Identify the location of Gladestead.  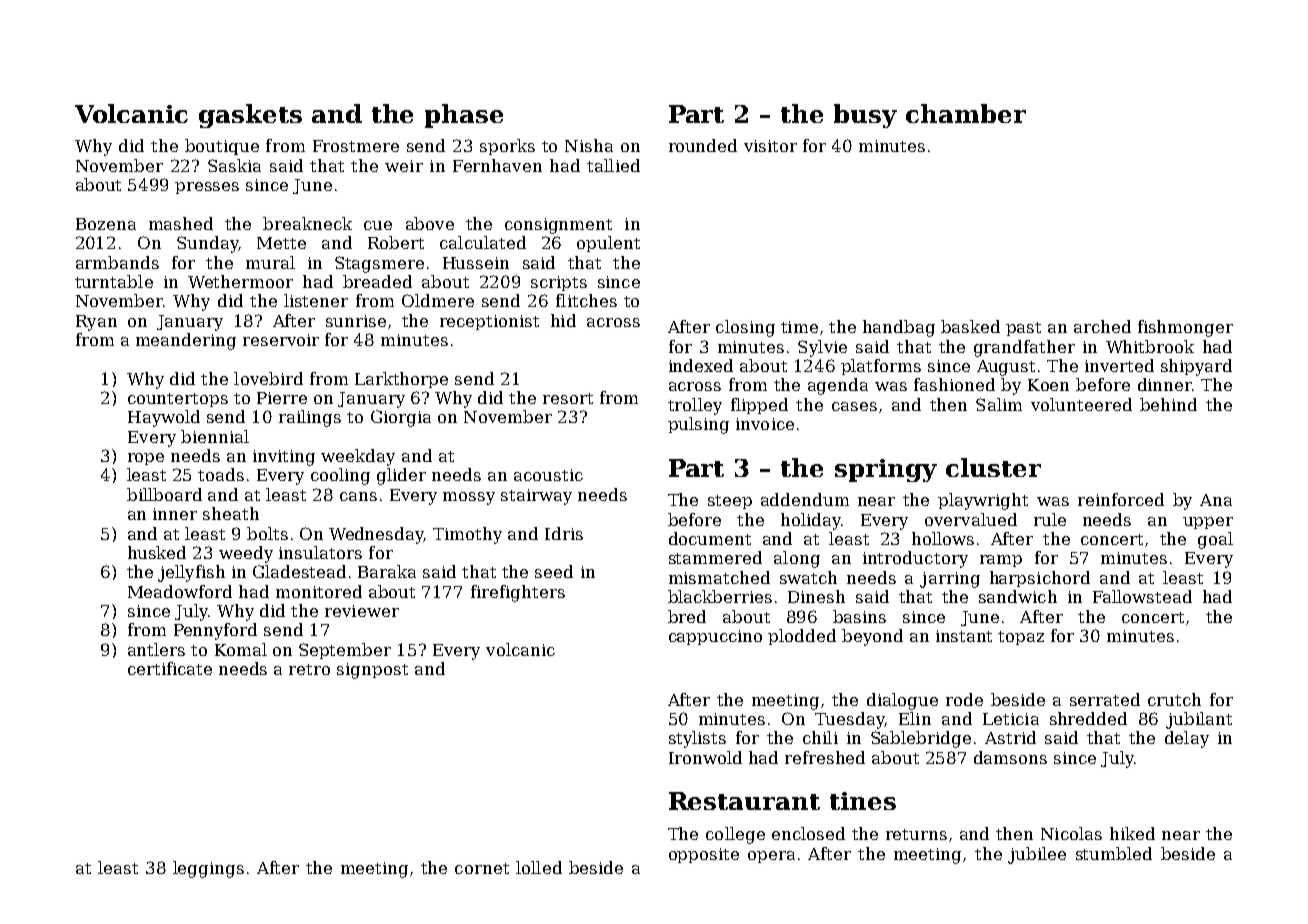
(299, 571).
